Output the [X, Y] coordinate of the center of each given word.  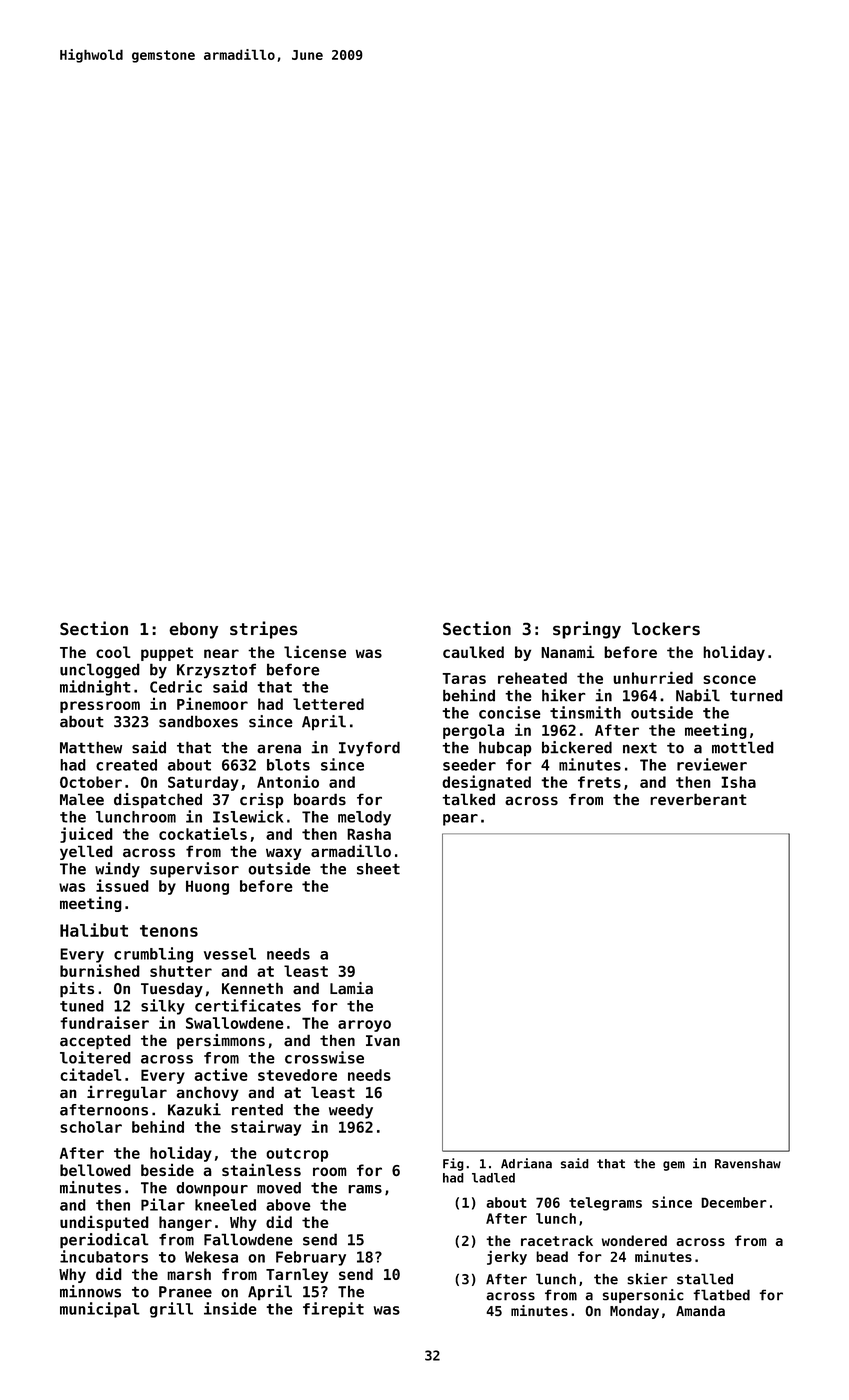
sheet [378, 869]
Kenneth [252, 988]
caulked [473, 652]
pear [460, 820]
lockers [666, 628]
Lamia [351, 988]
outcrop [297, 1155]
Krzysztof [216, 671]
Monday [634, 1312]
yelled [86, 852]
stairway [266, 1128]
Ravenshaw [748, 1164]
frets [599, 782]
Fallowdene [248, 1239]
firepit [333, 1310]
